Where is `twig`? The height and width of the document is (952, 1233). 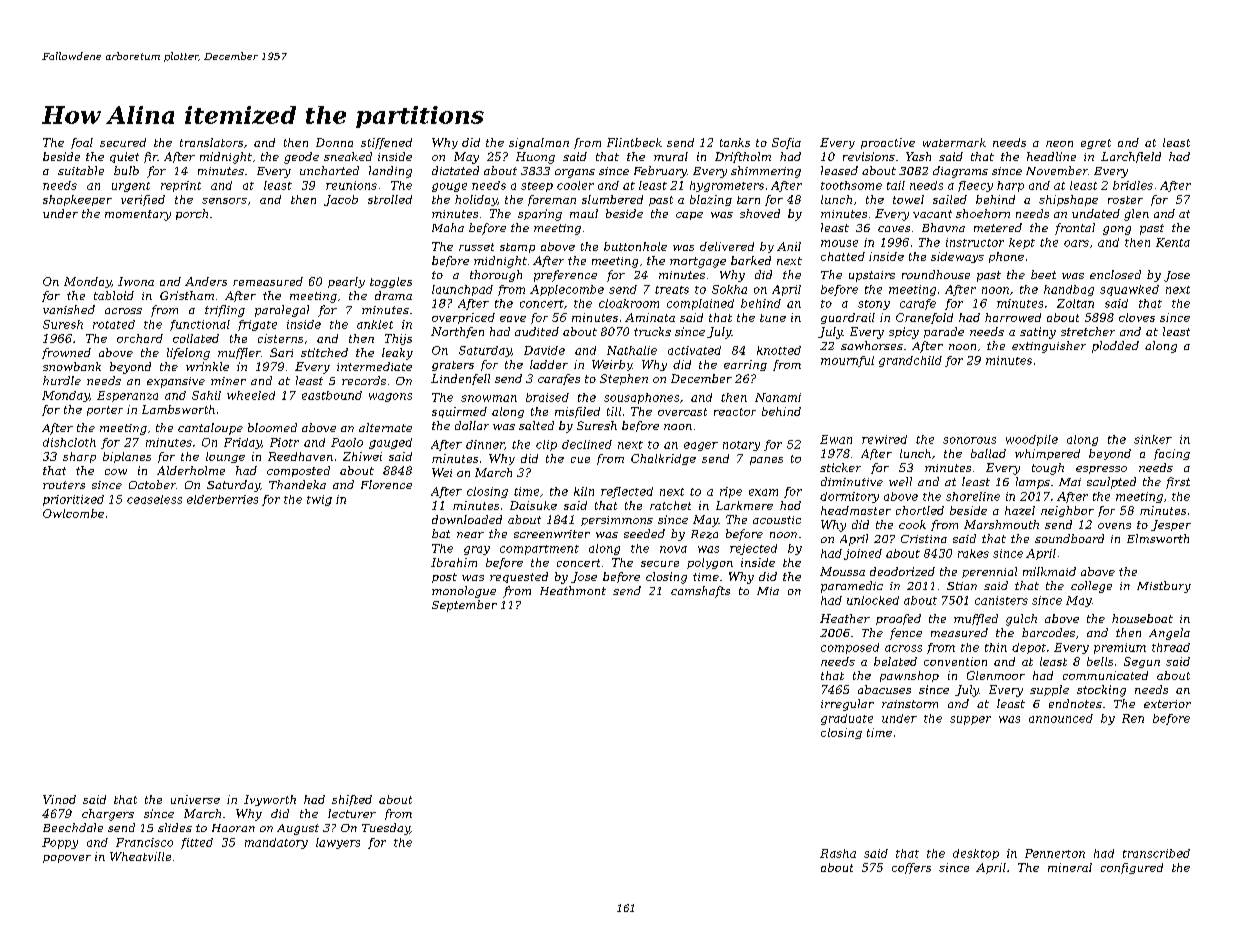
twig is located at coordinates (319, 500).
